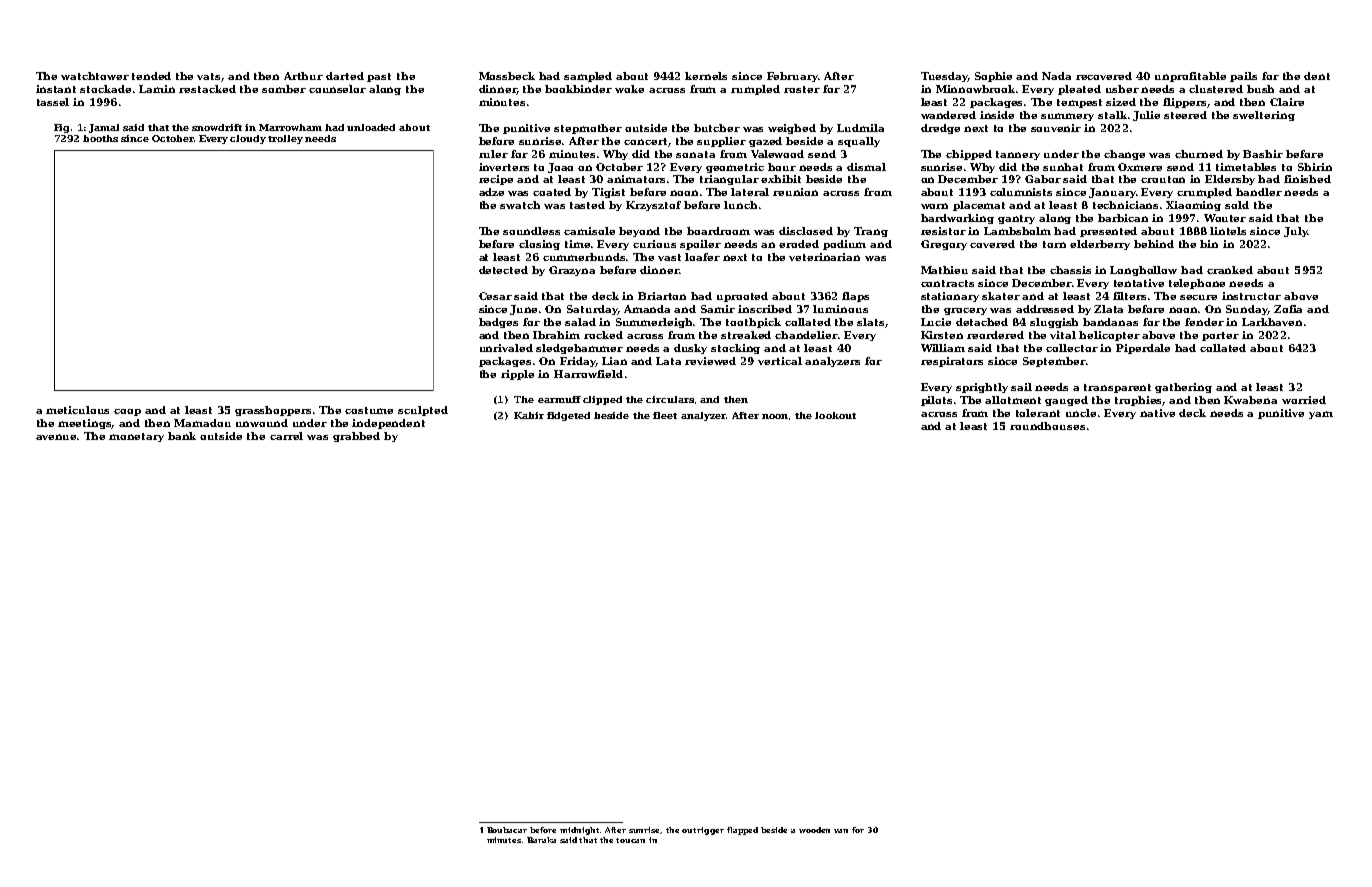 This document has width=1372, height=887. Describe the element at coordinates (780, 361) in the document. I see `vertical` at that location.
